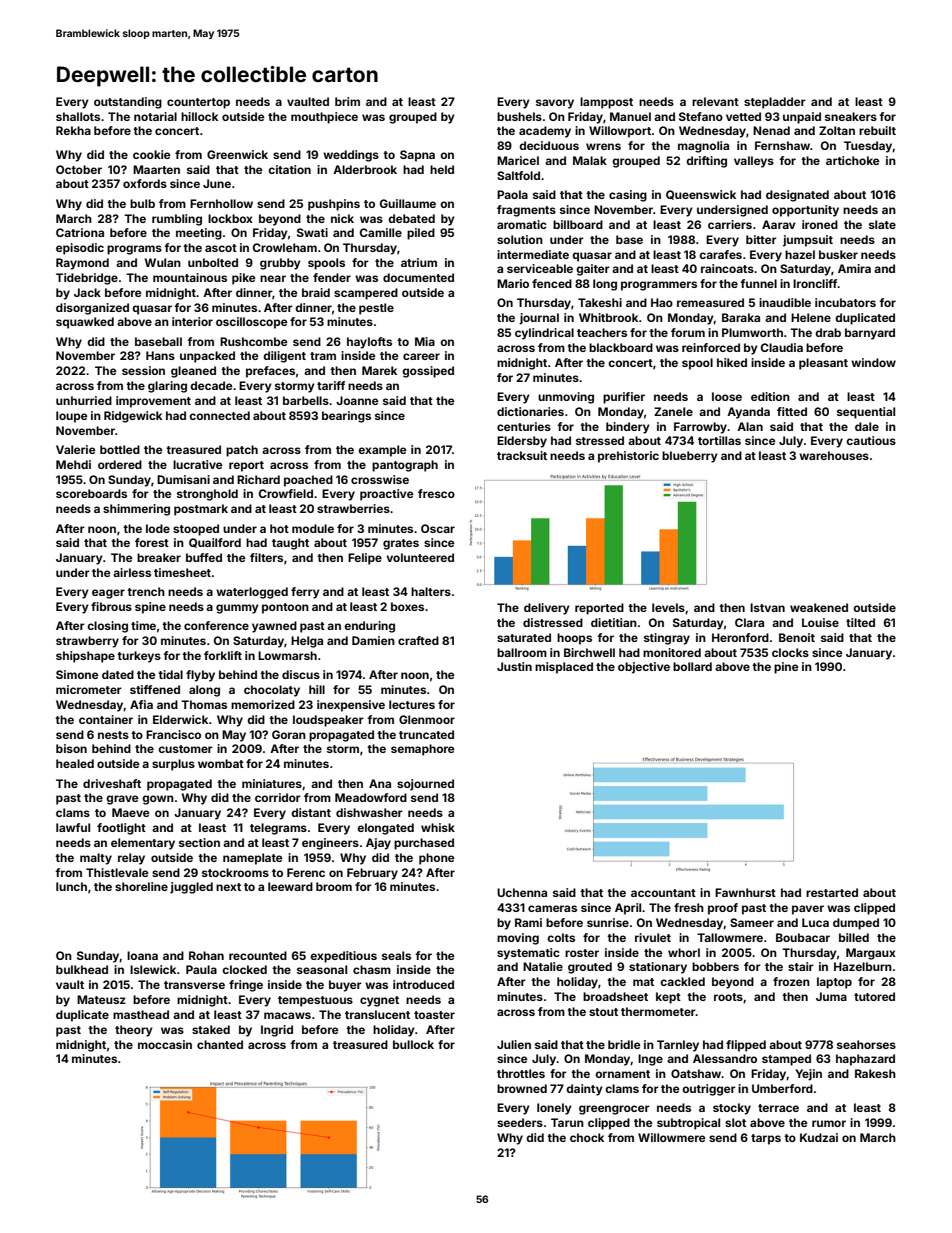 This document has height=1233, width=952. Describe the element at coordinates (365, 169) in the document. I see `Alderbrook` at that location.
